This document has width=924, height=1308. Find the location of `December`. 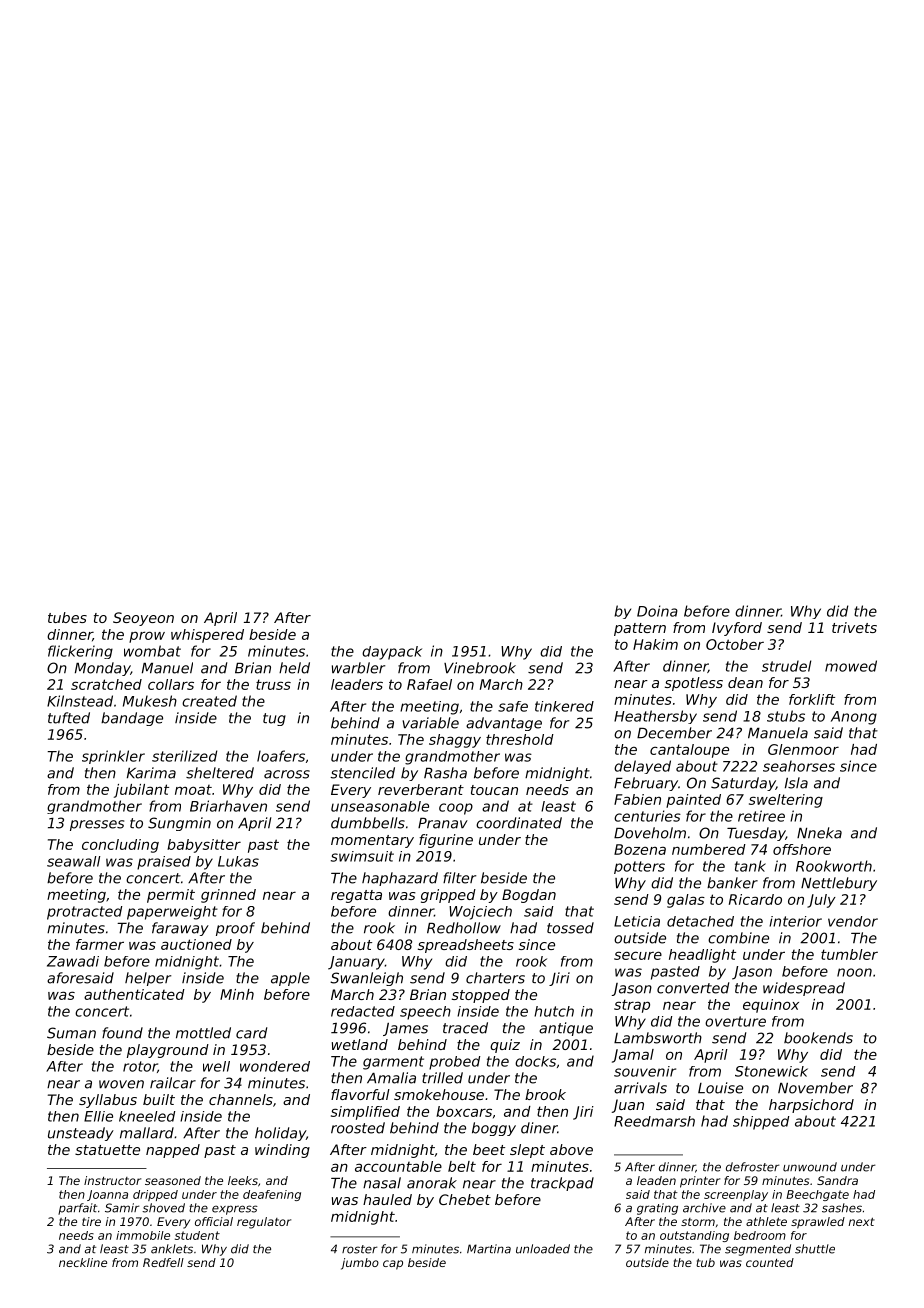

December is located at coordinates (674, 733).
